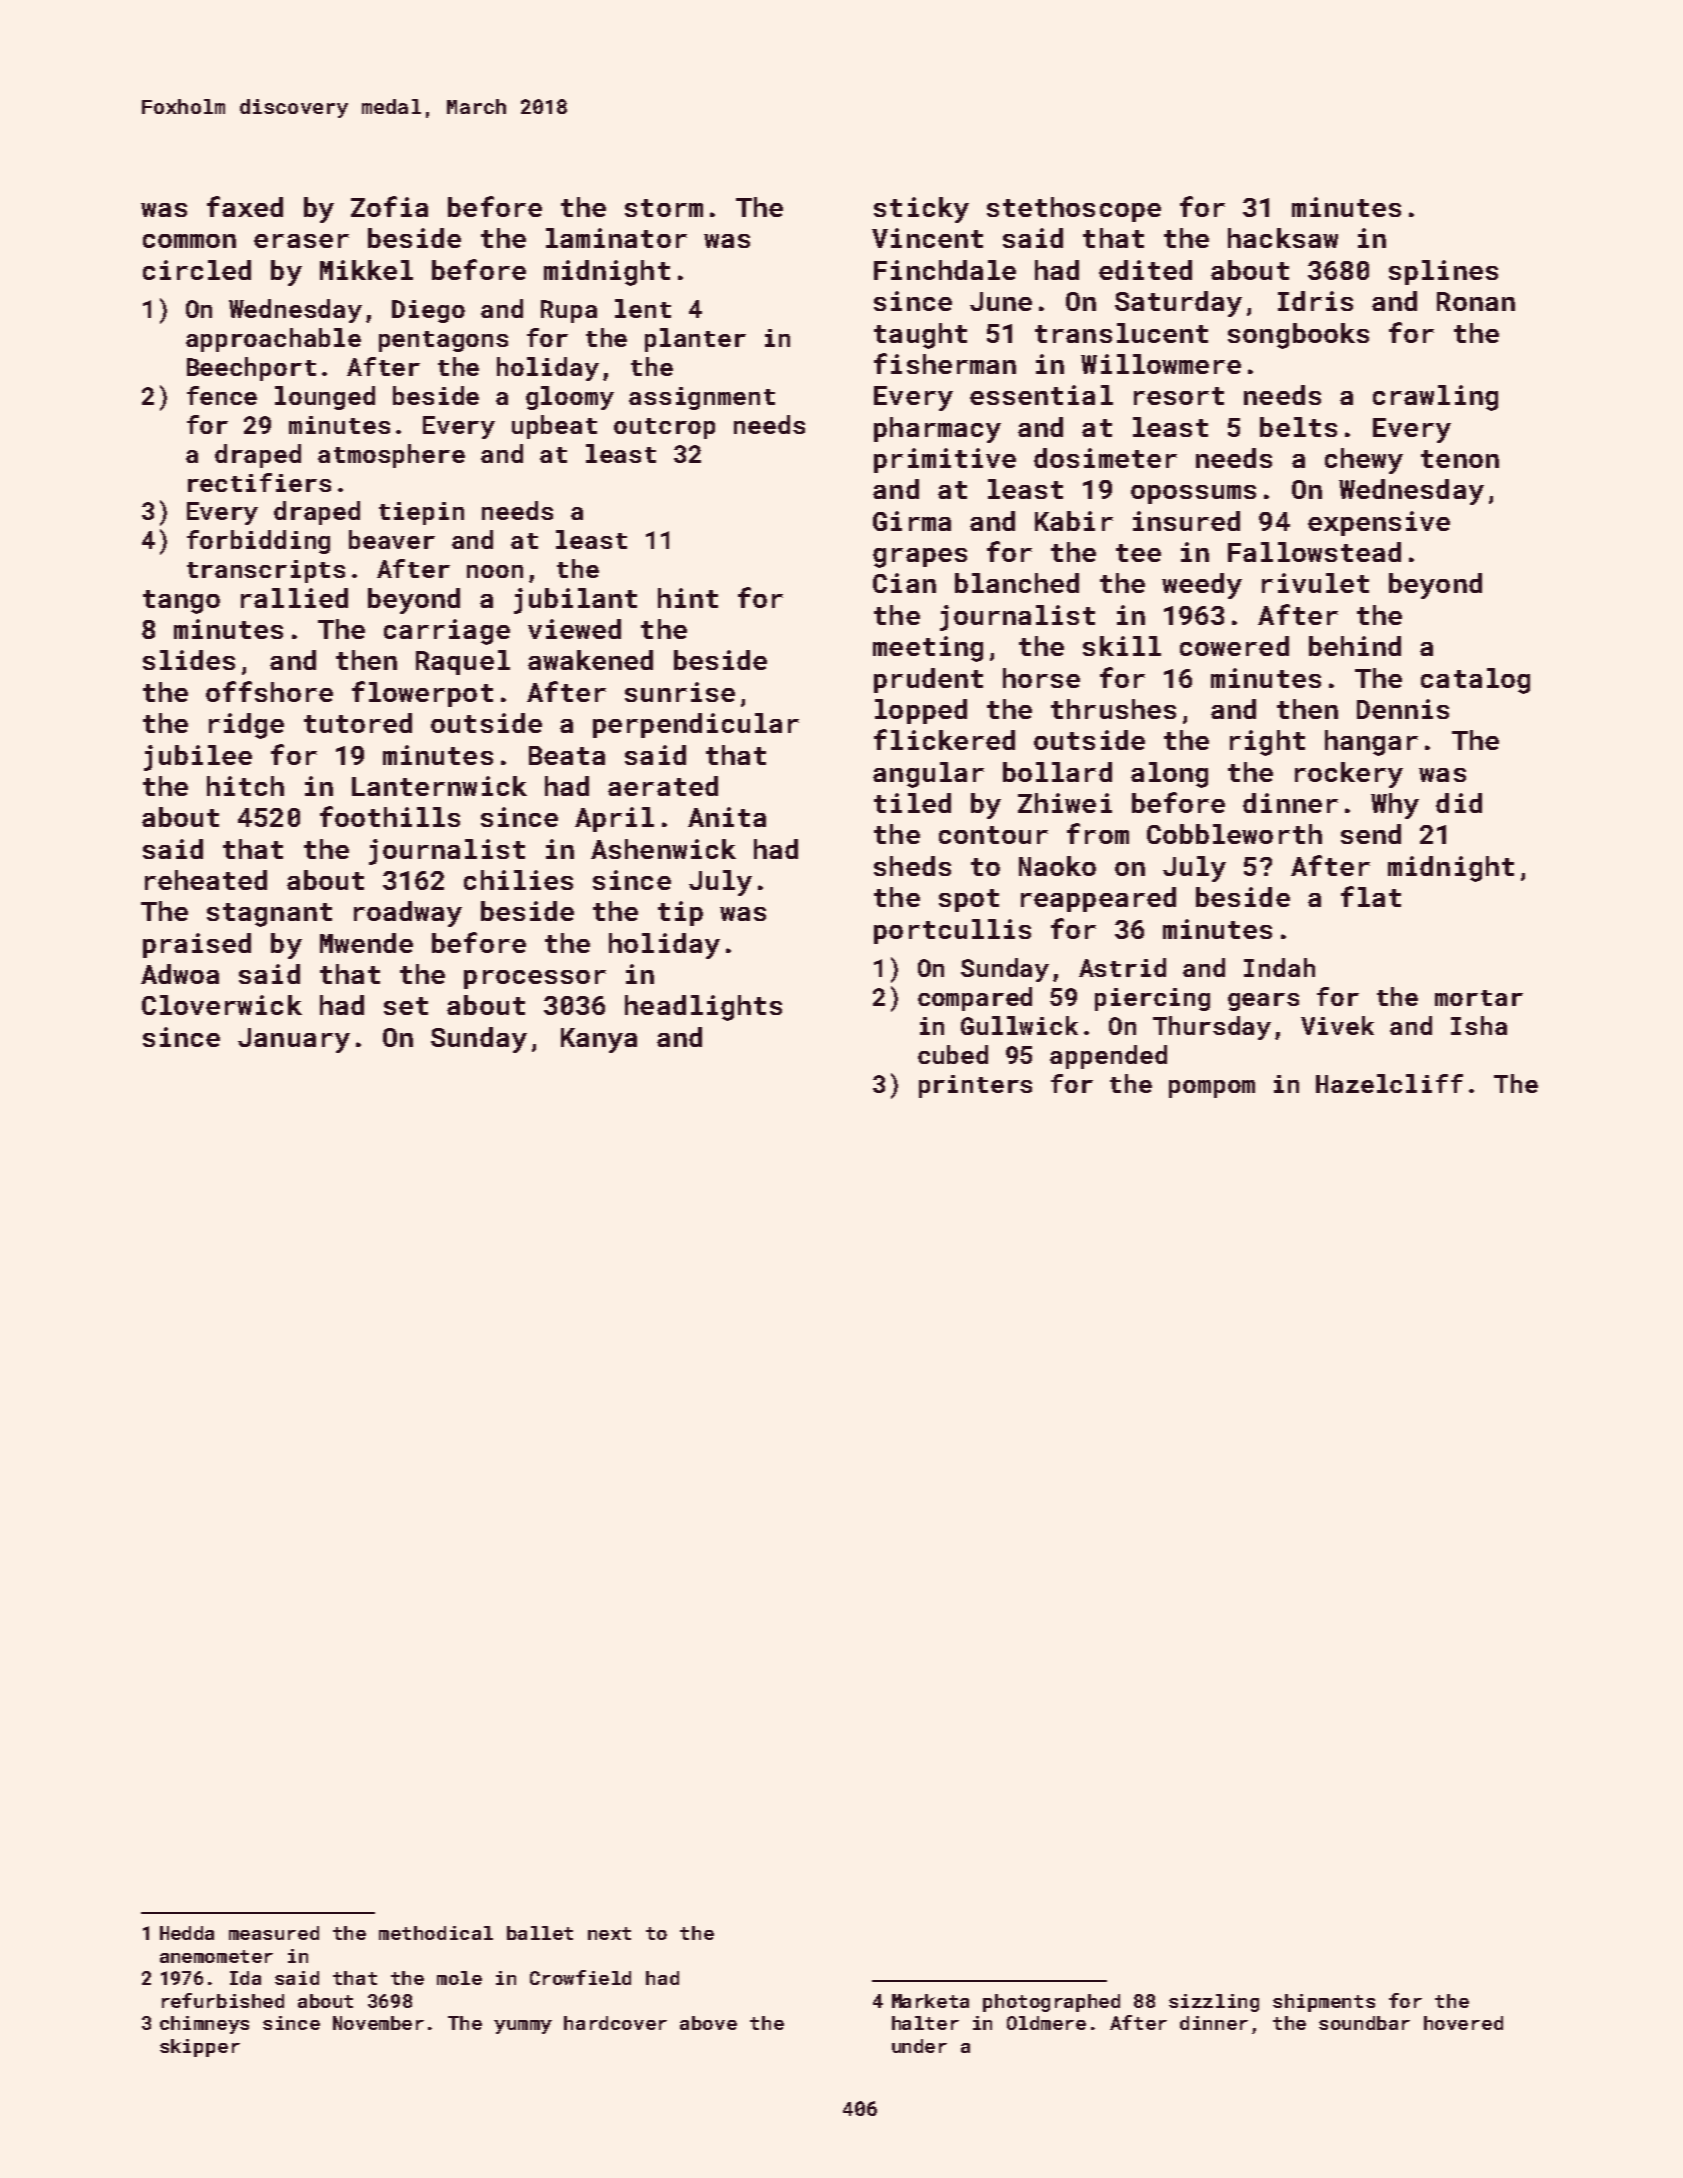 The width and height of the page is (1683, 2178). I want to click on Zofia, so click(389, 206).
